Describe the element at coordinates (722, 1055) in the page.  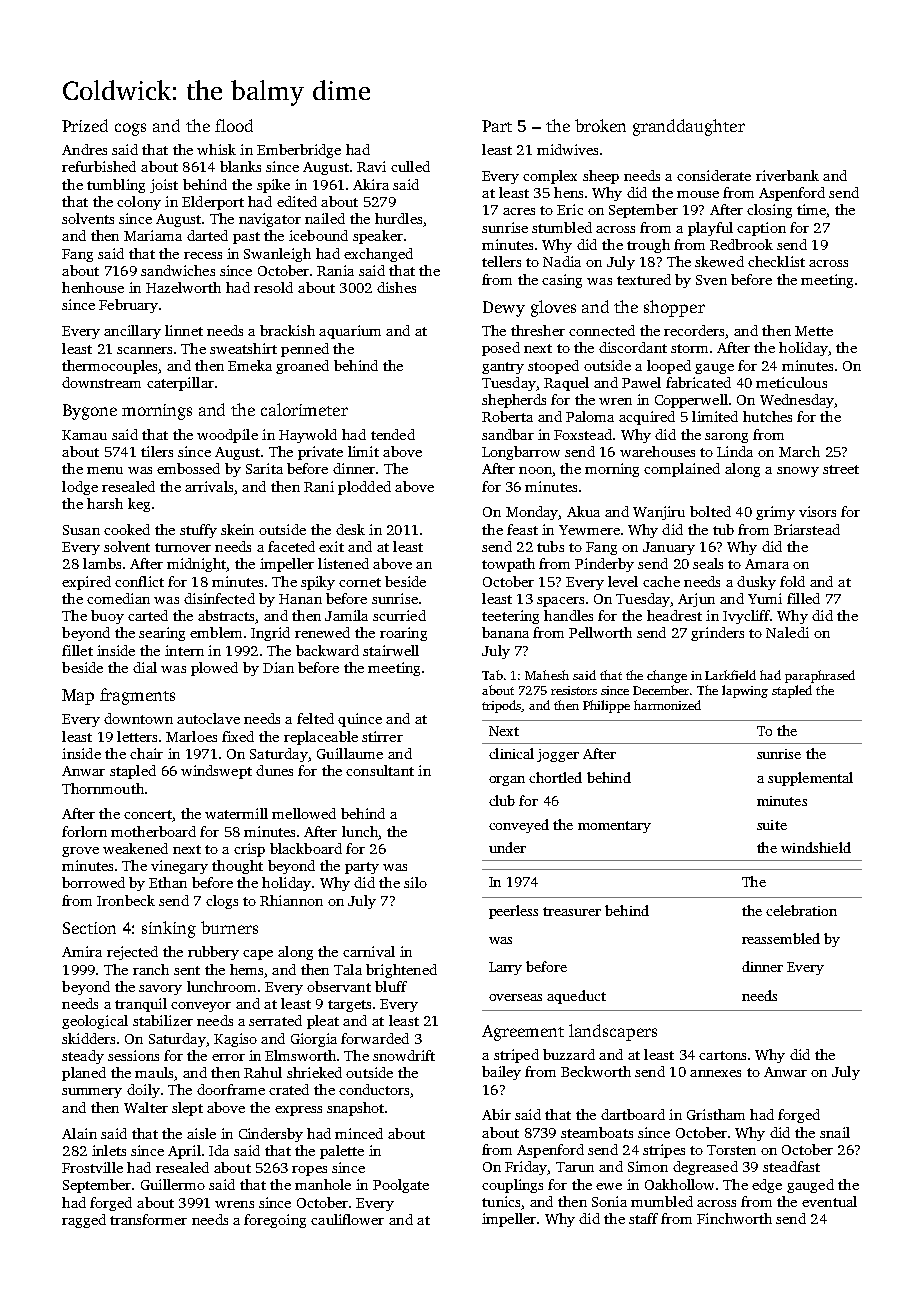
I see `cartons` at that location.
